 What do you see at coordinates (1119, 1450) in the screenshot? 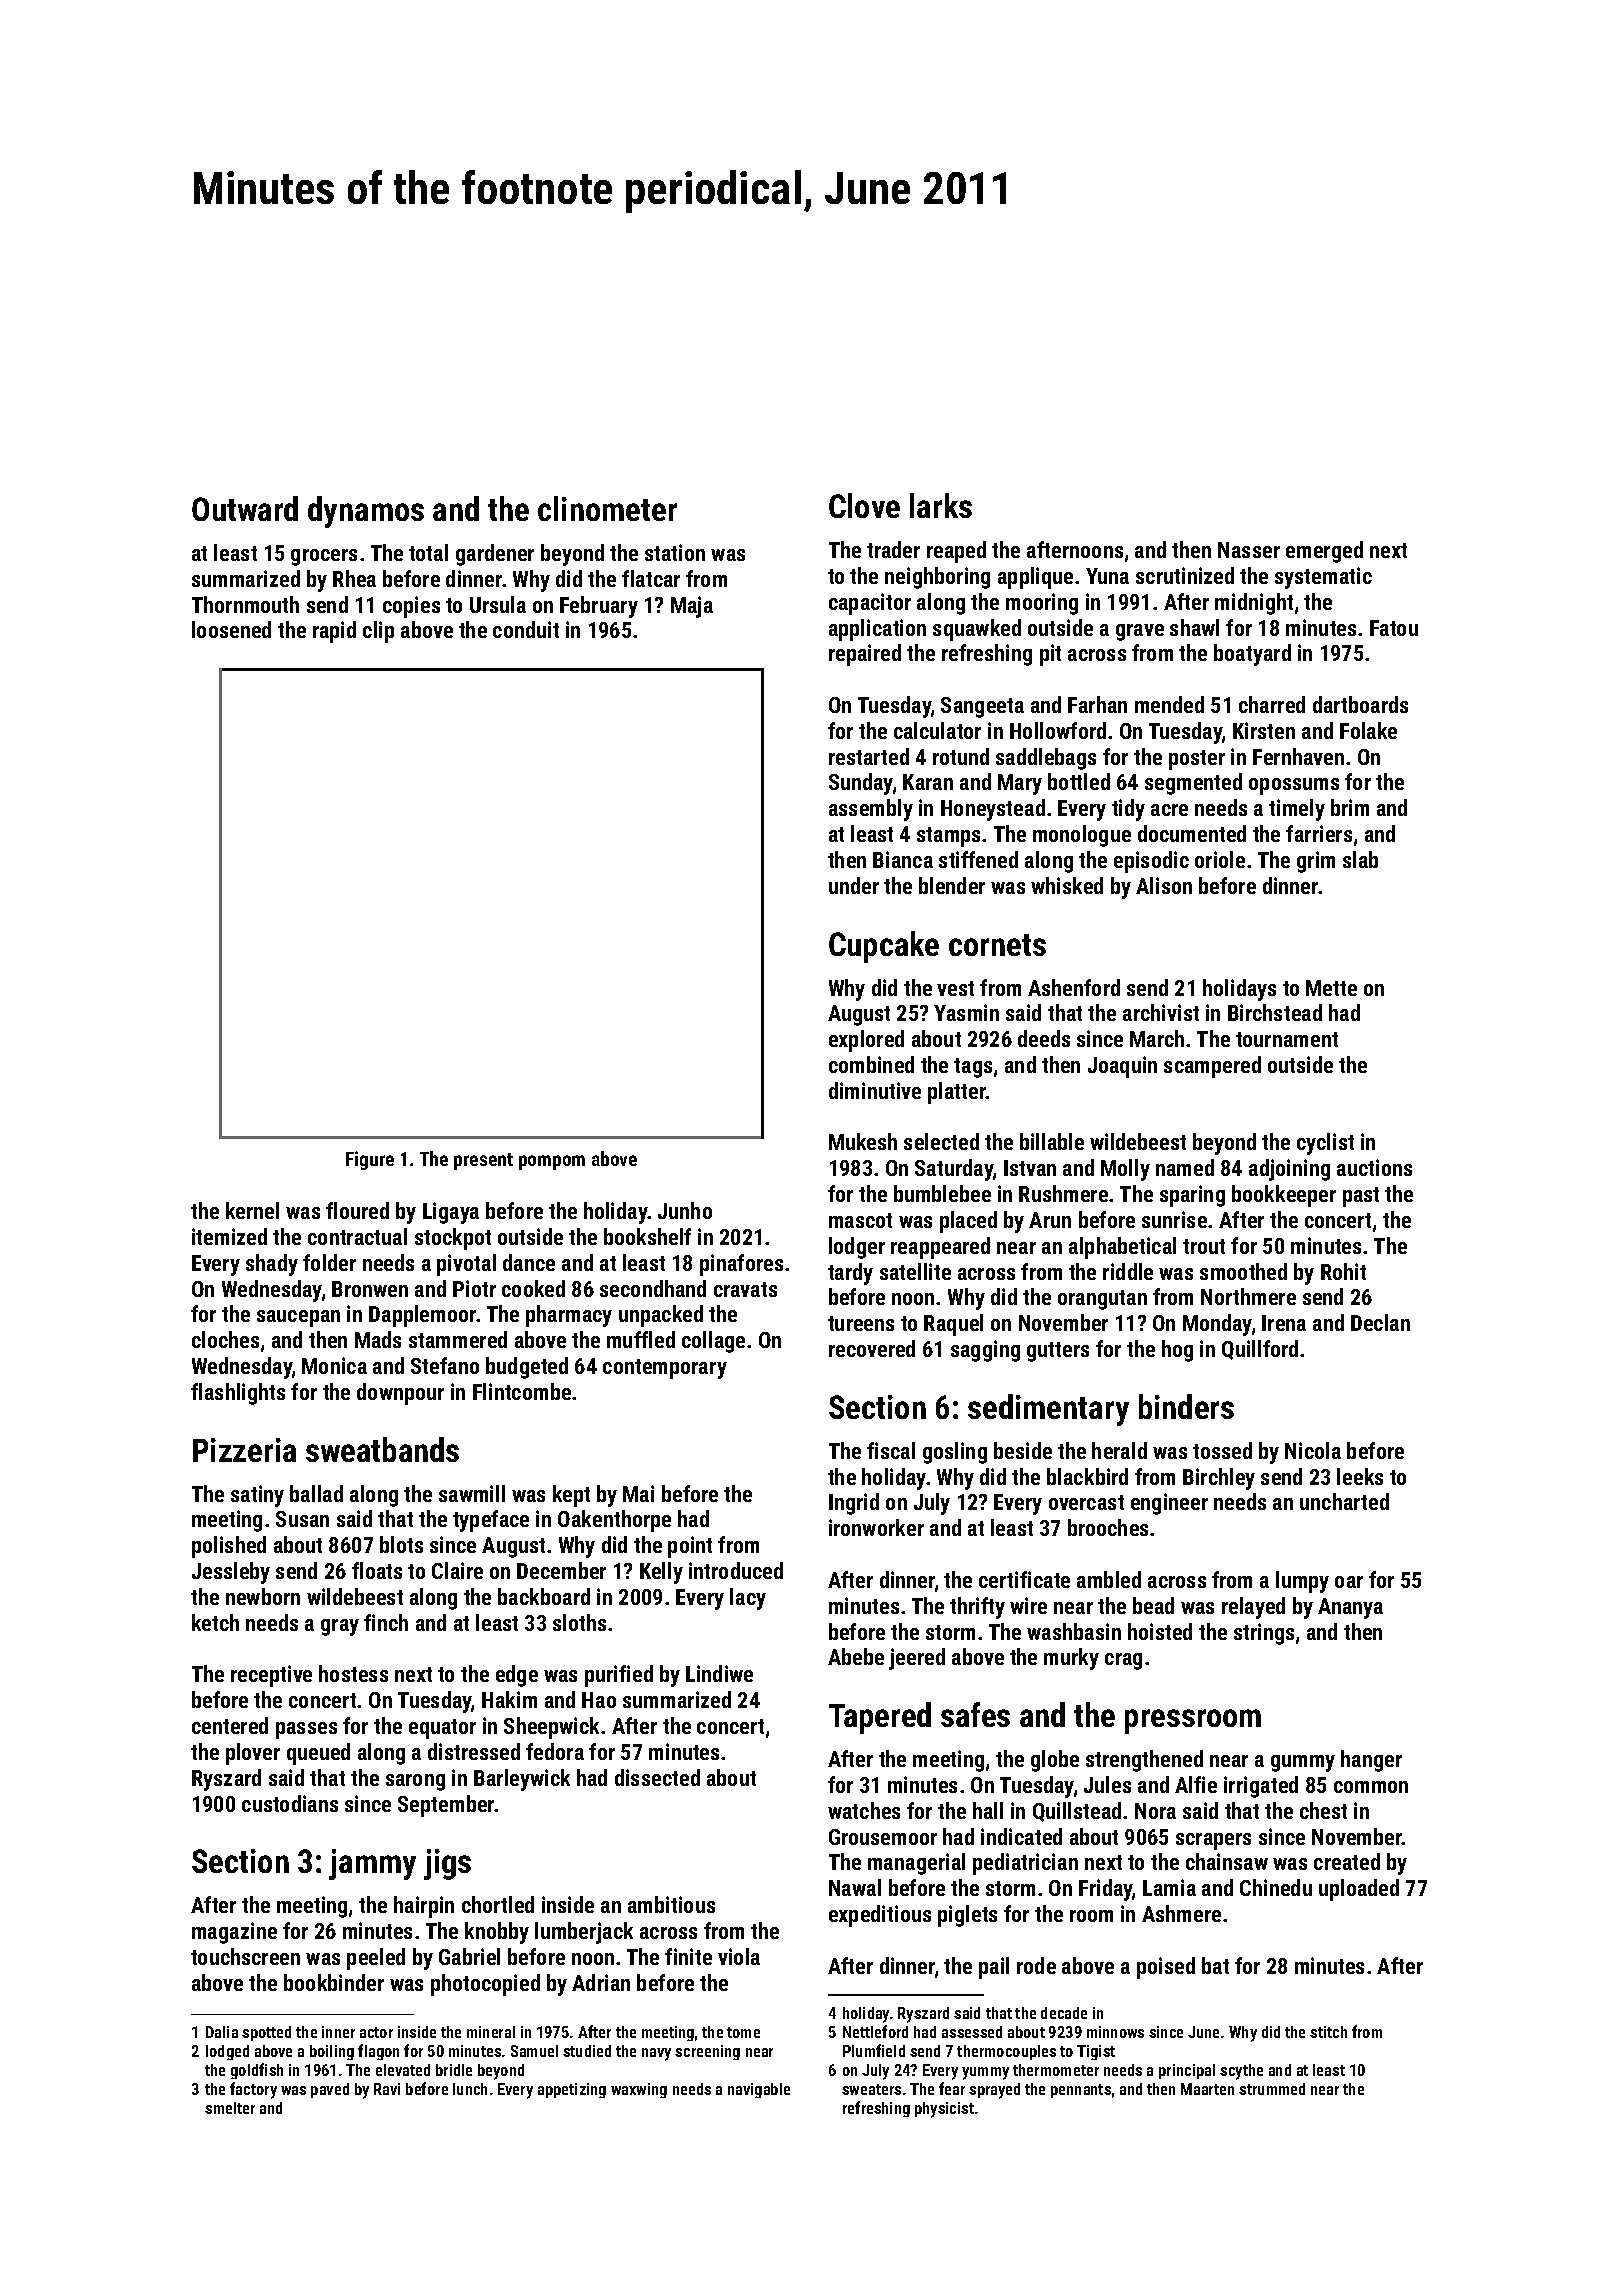
I see `herald` at bounding box center [1119, 1450].
